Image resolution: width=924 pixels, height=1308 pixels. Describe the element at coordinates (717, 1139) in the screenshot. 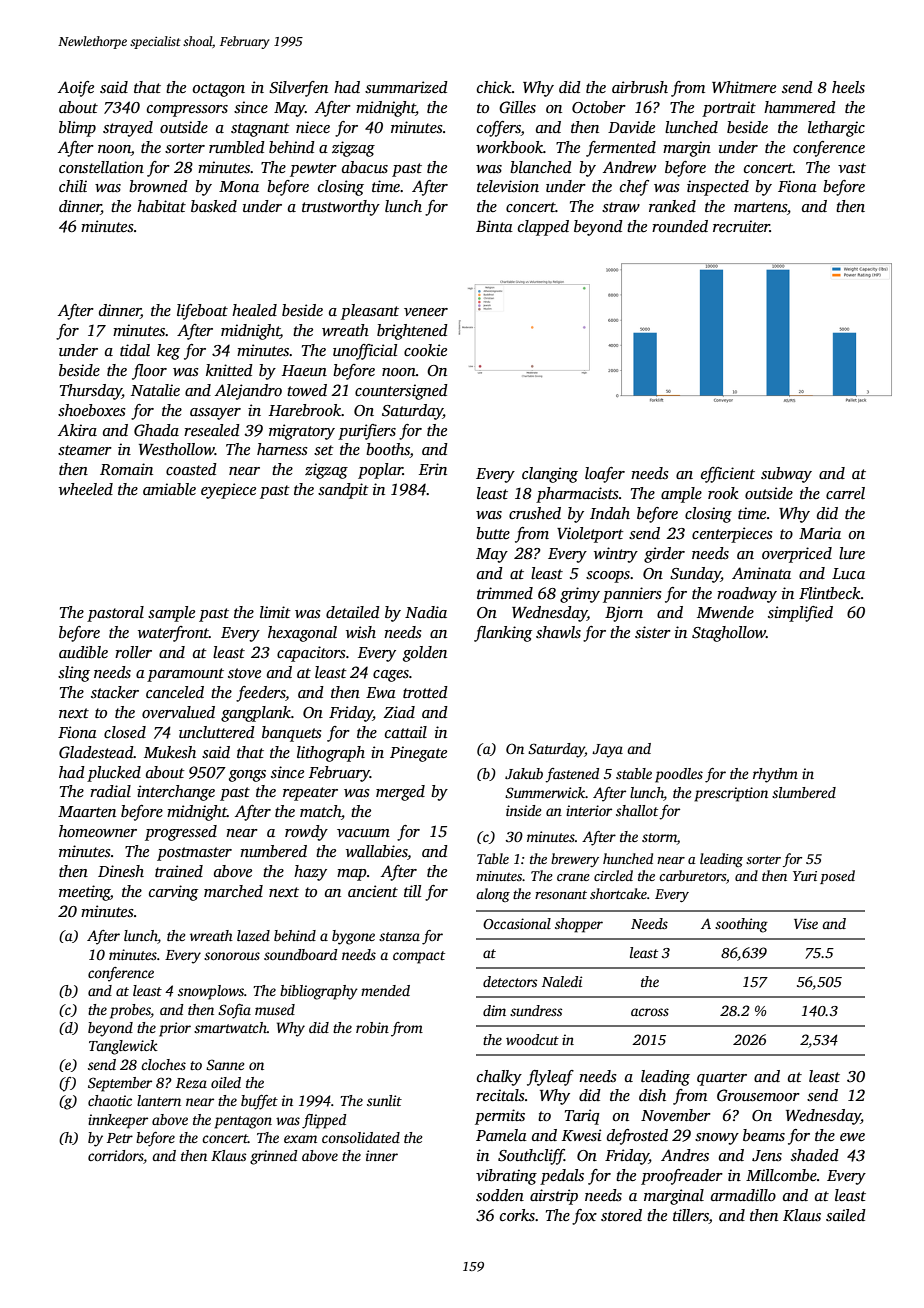

I see `snowy` at that location.
